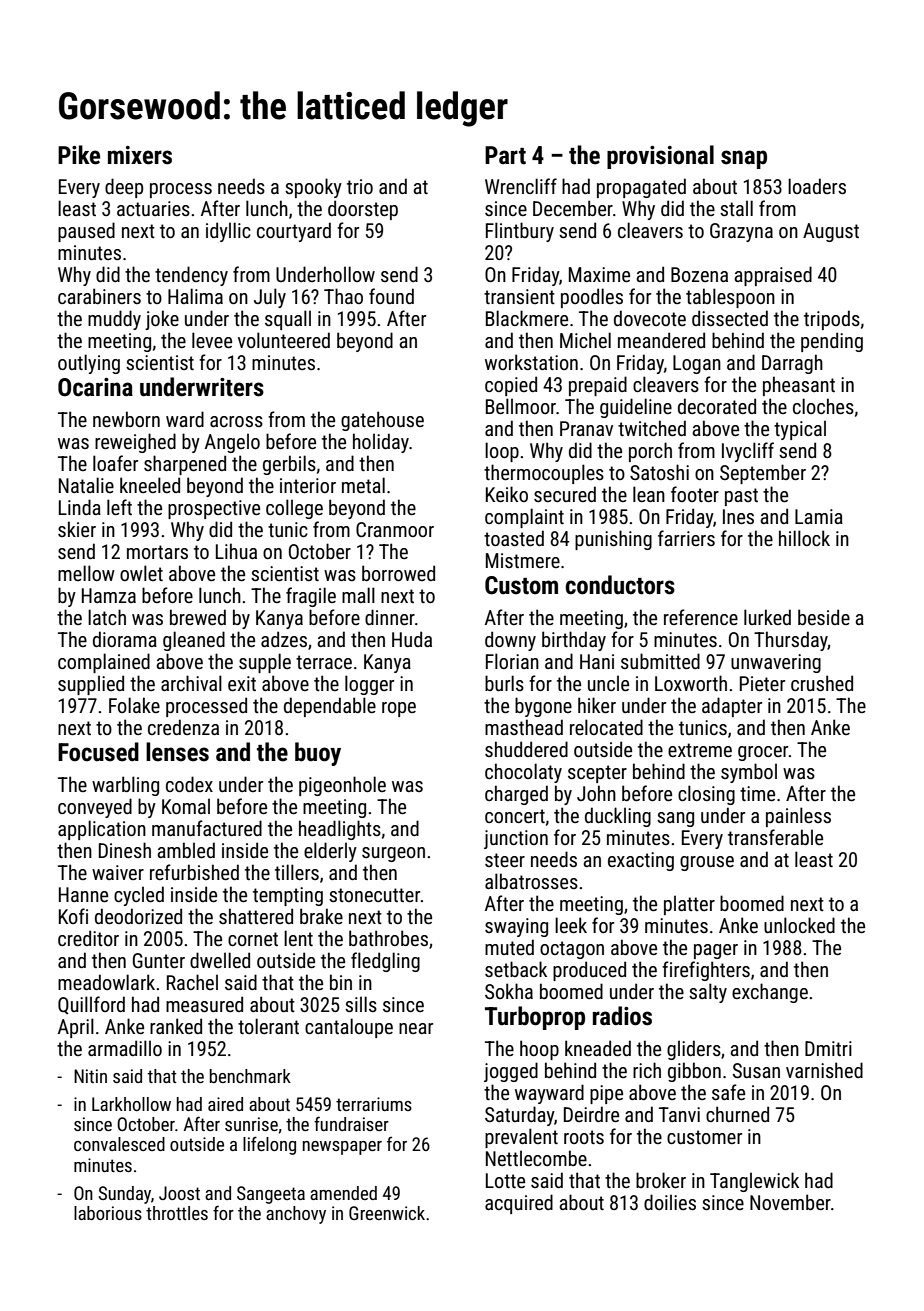 This document has width=924, height=1311. What do you see at coordinates (790, 1202) in the document?
I see `November` at bounding box center [790, 1202].
